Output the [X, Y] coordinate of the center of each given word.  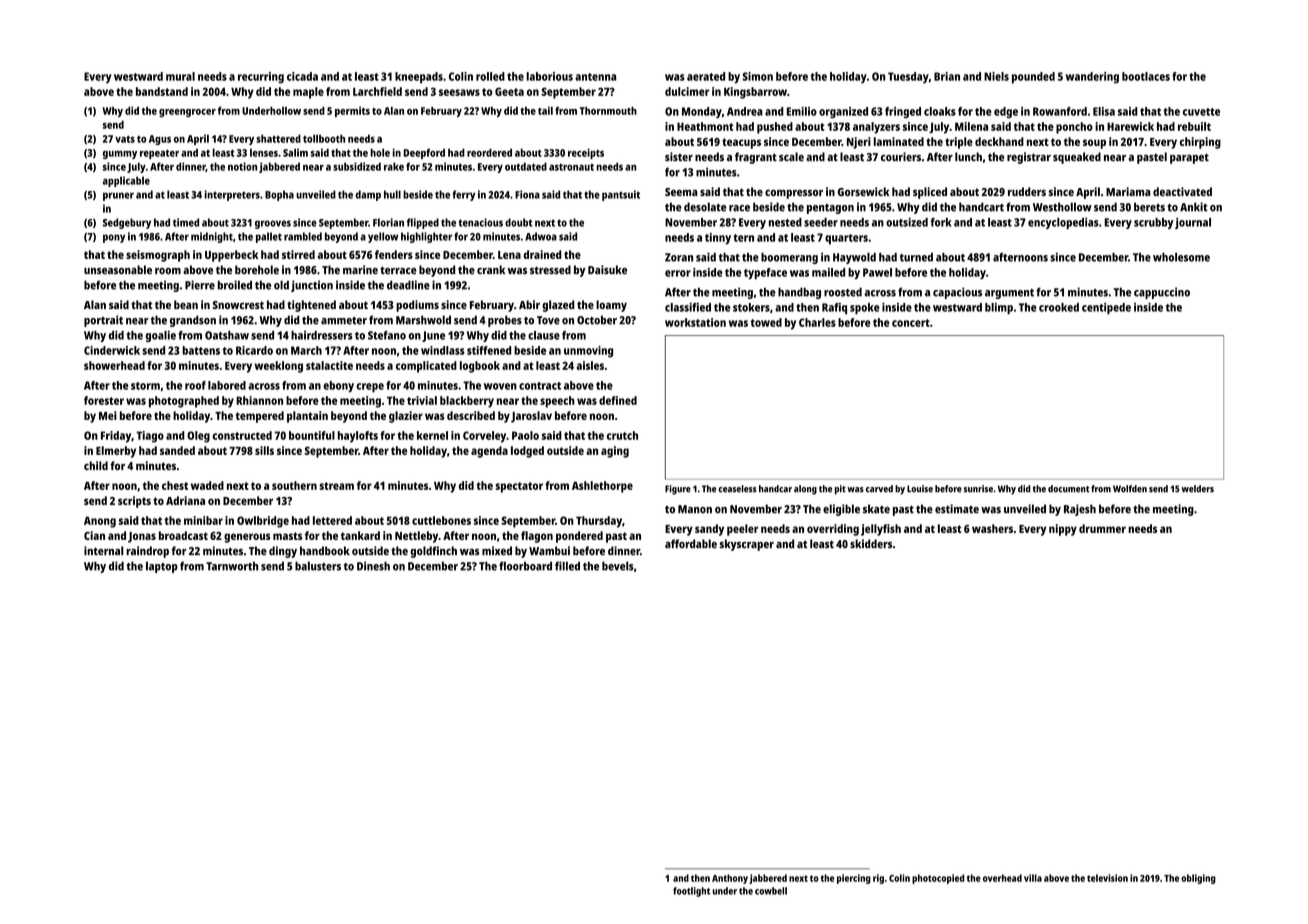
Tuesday [908, 78]
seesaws [459, 92]
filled [567, 566]
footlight [691, 892]
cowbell [771, 891]
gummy [120, 155]
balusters [318, 566]
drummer [1102, 528]
